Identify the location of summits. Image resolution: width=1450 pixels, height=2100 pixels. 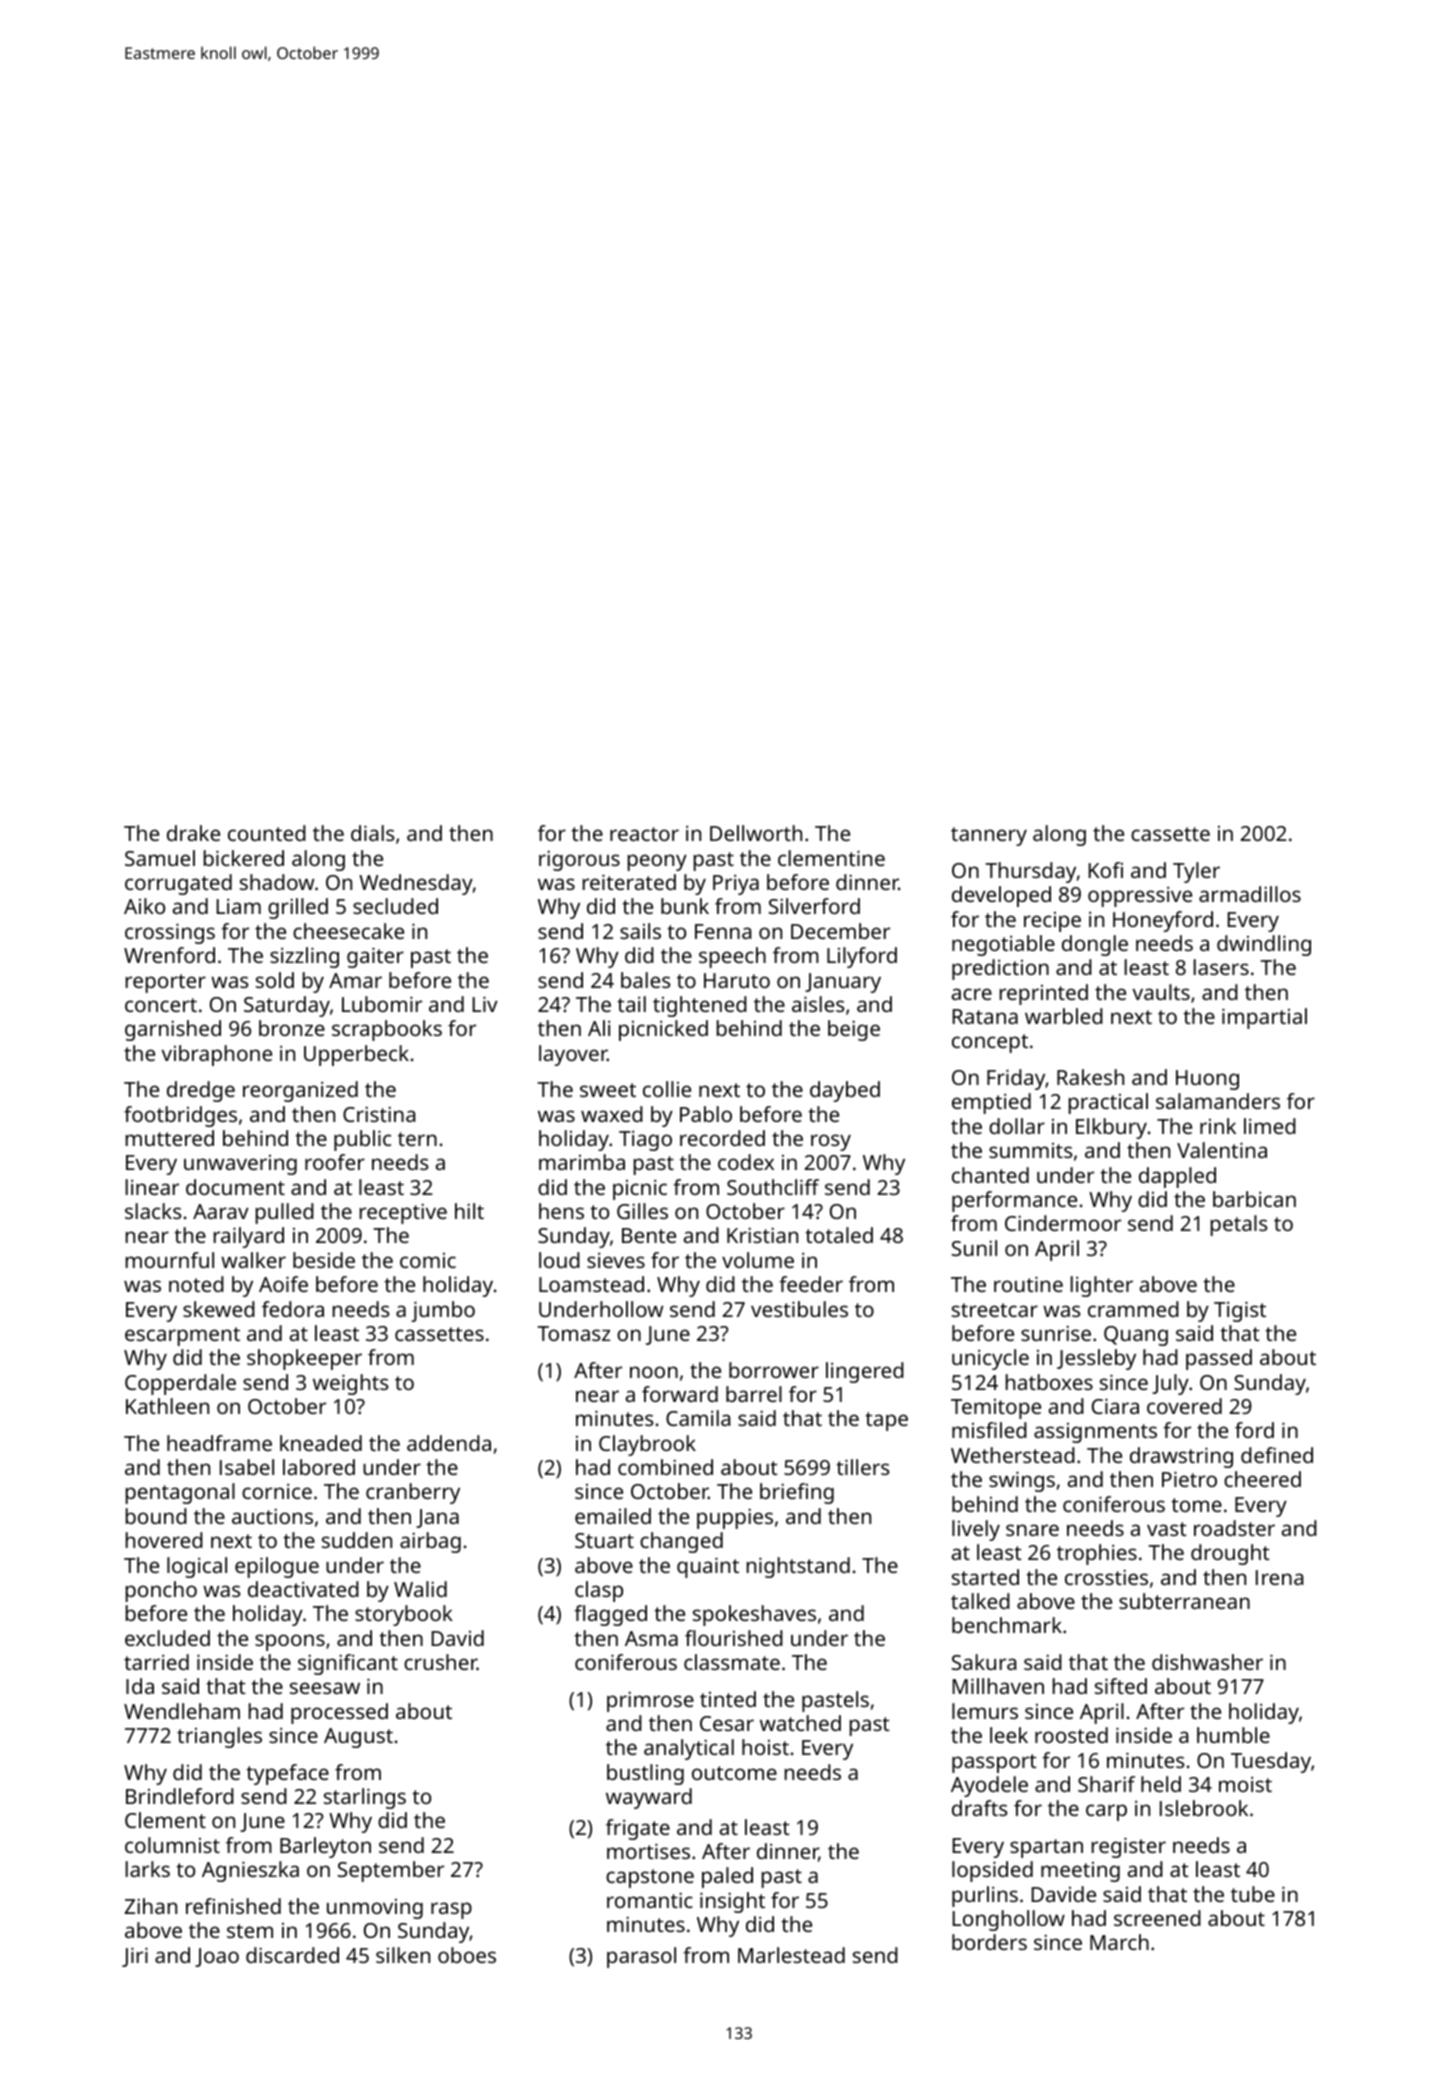
(1030, 1150).
